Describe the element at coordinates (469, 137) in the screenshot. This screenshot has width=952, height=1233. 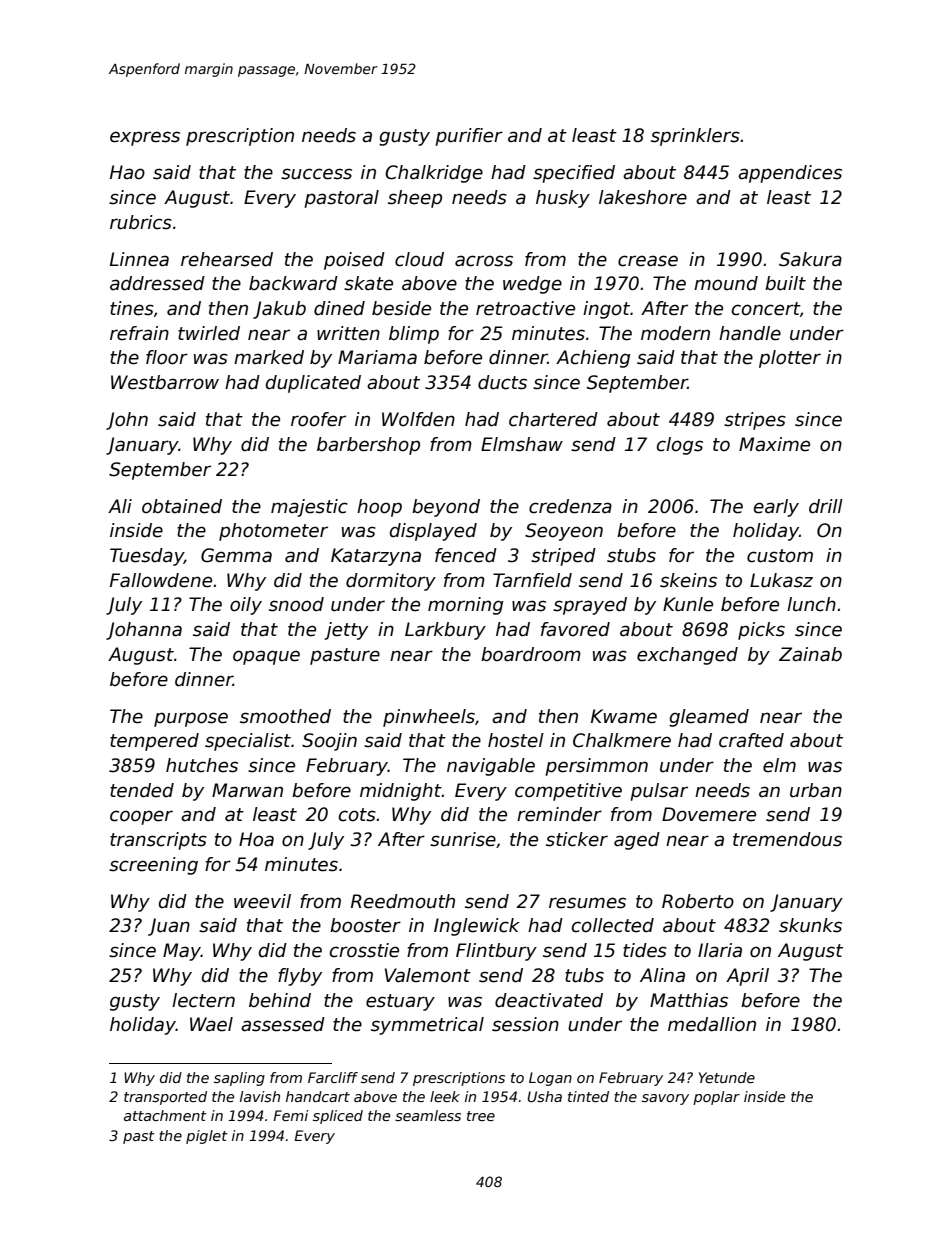
I see `purifier` at that location.
